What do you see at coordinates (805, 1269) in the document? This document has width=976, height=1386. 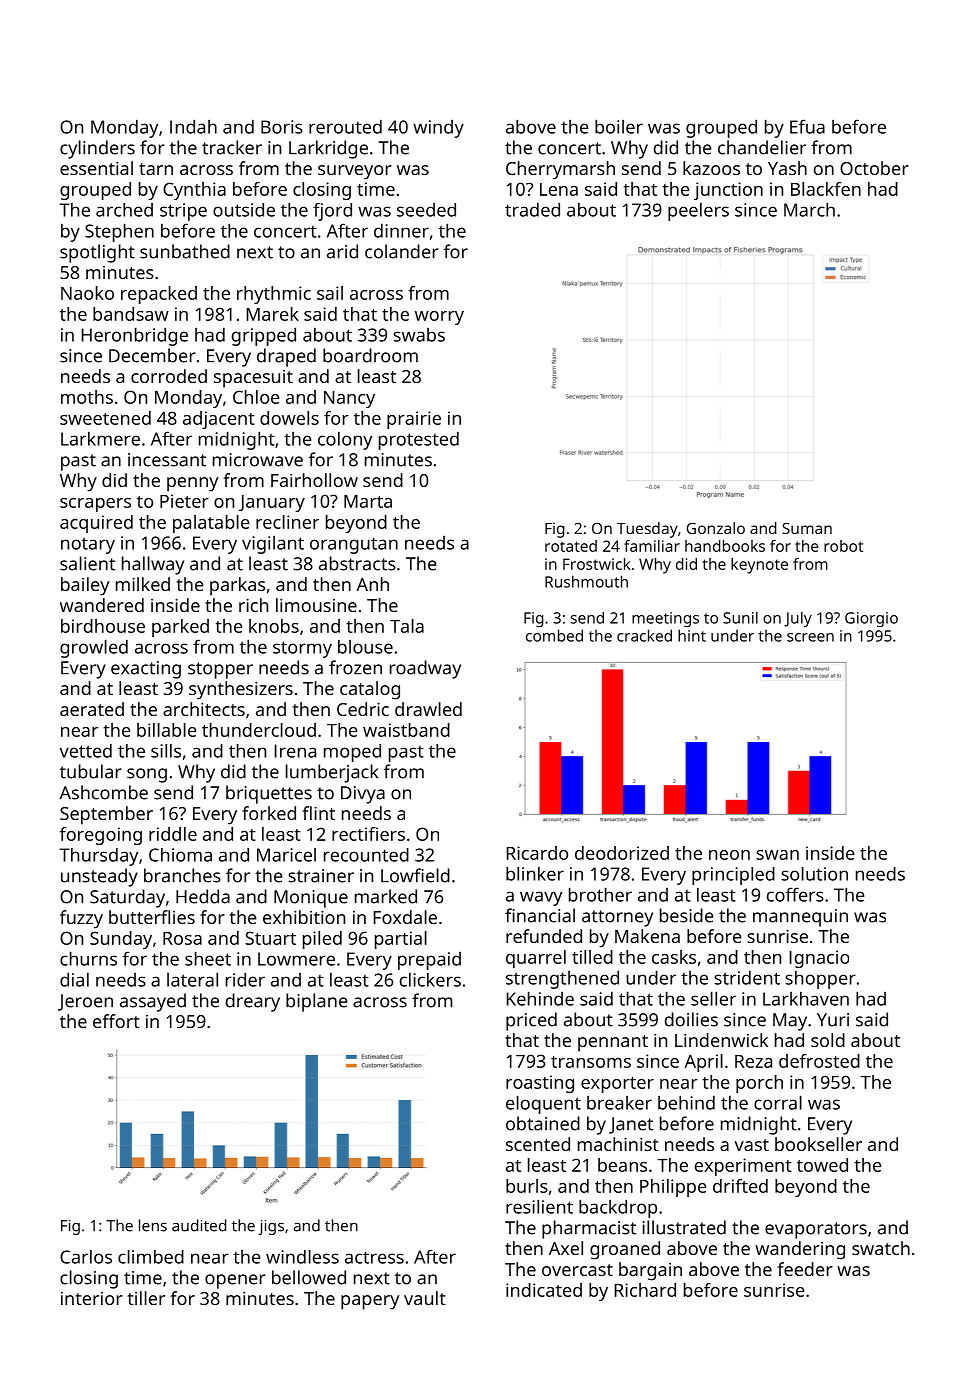 I see `feeder` at bounding box center [805, 1269].
